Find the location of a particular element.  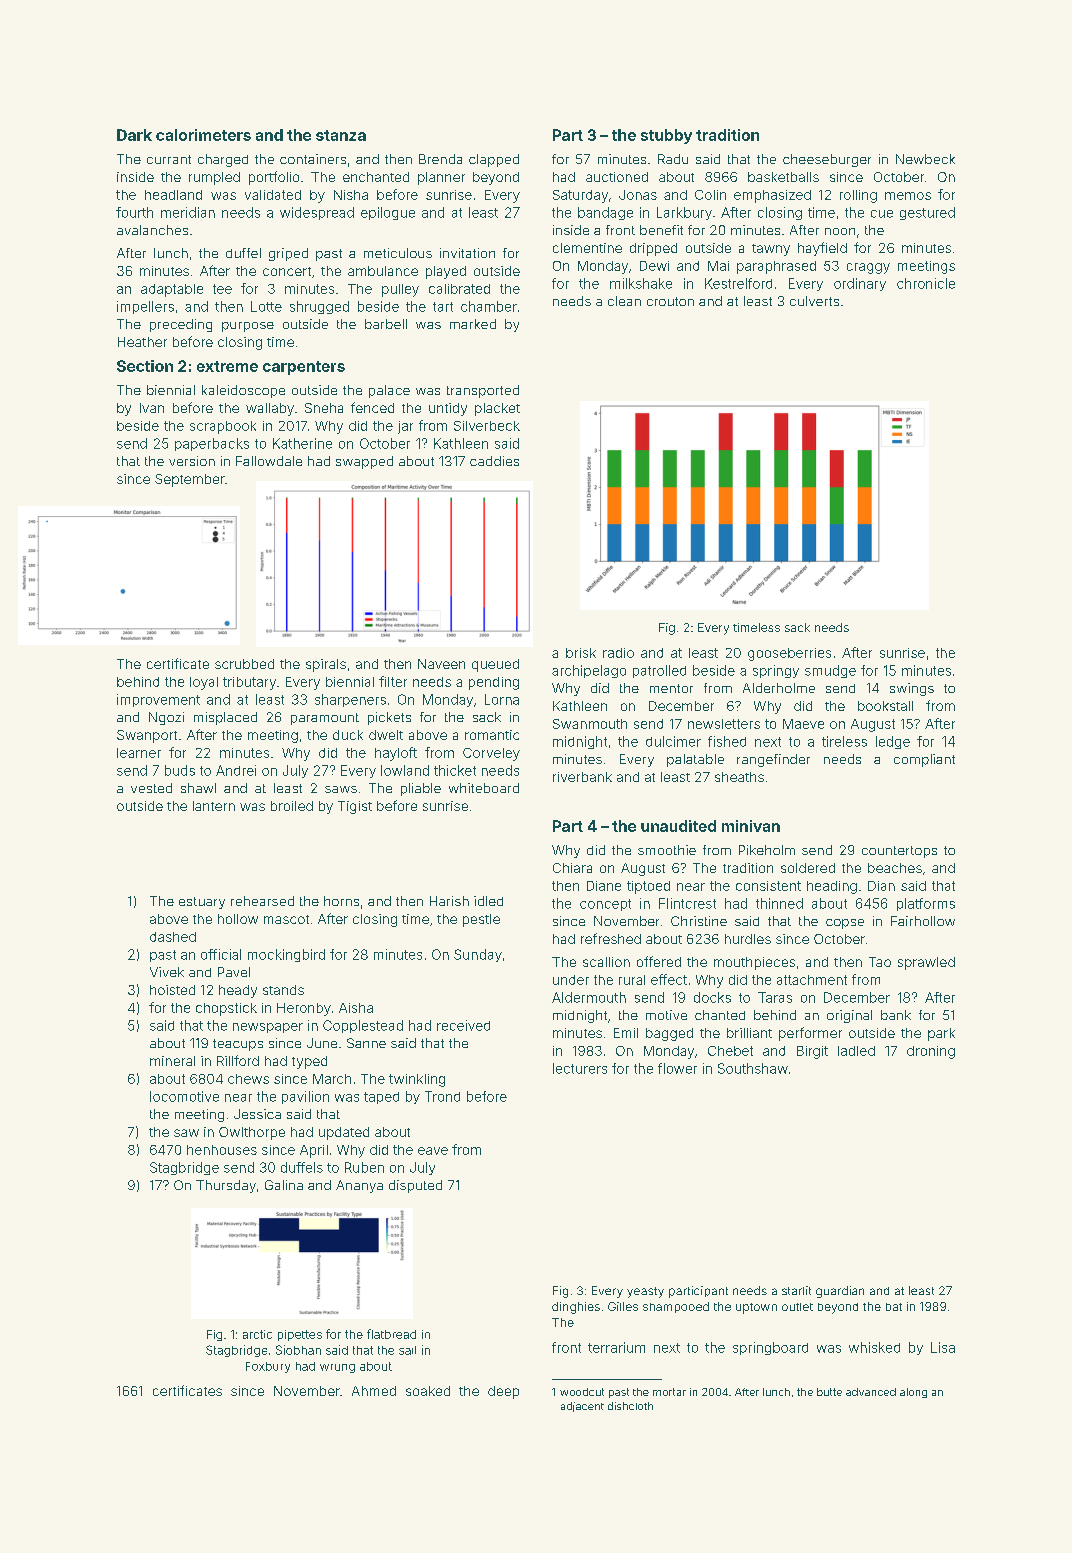

calorimeters is located at coordinates (203, 135).
